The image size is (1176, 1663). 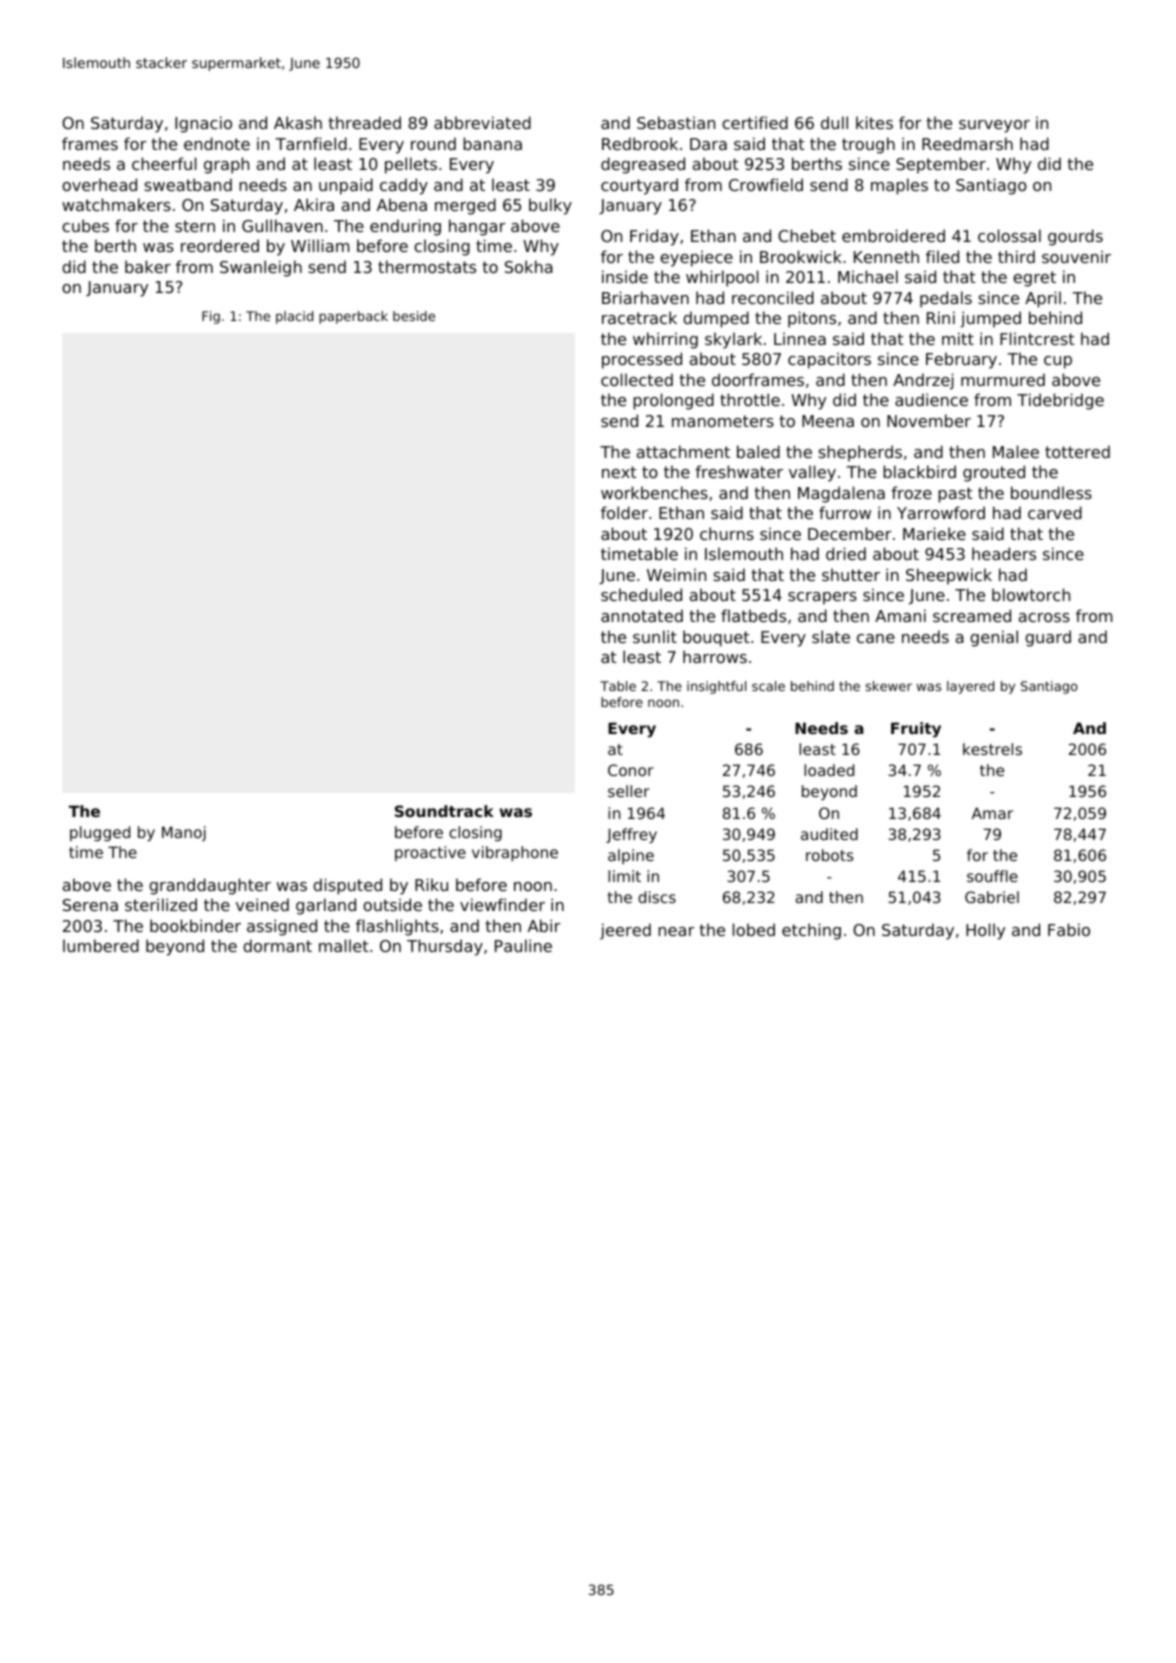 What do you see at coordinates (1055, 512) in the page?
I see `carved` at bounding box center [1055, 512].
